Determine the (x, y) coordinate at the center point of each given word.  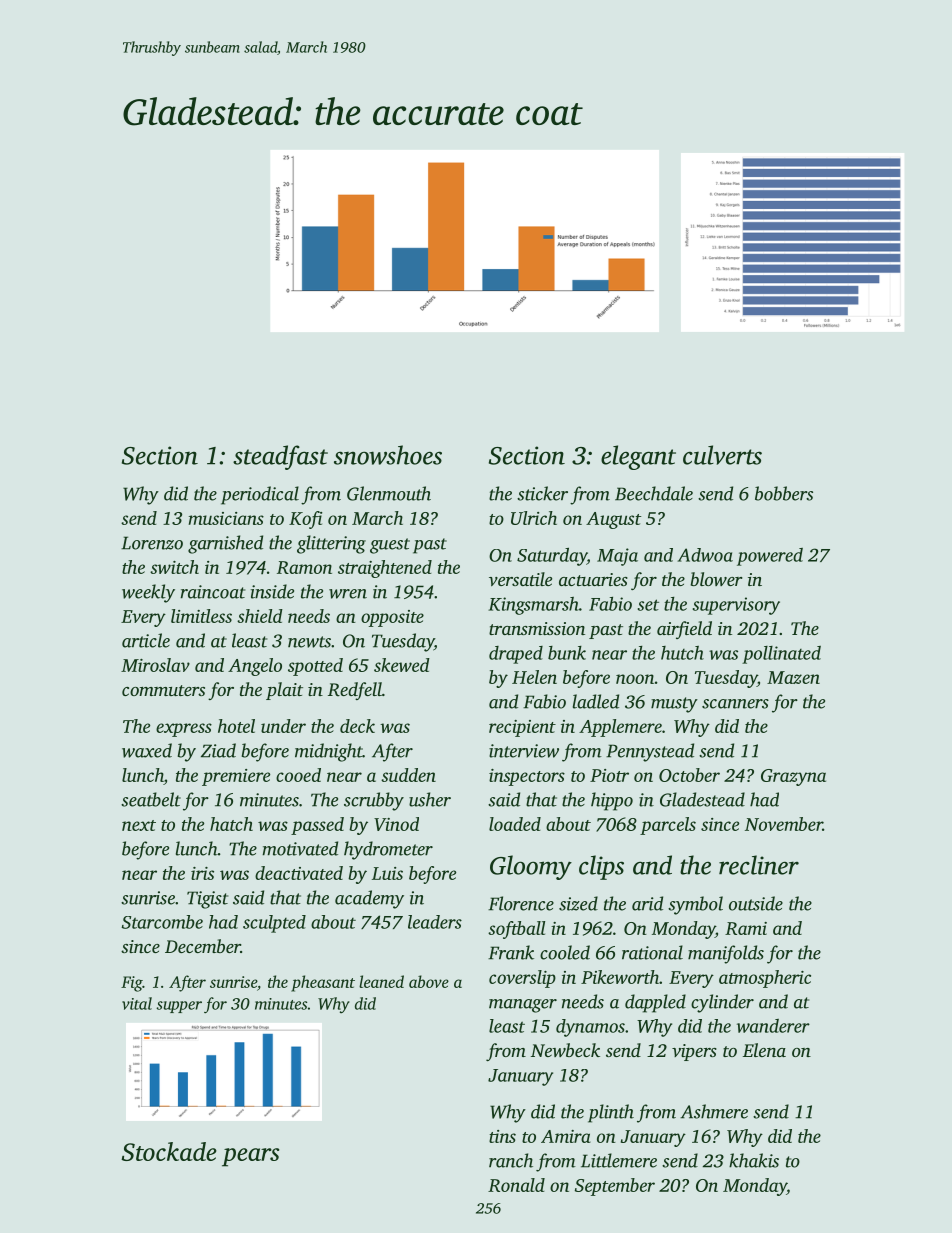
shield (260, 616)
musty (674, 705)
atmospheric (765, 979)
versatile (520, 579)
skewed (402, 665)
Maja (617, 557)
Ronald (516, 1185)
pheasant (323, 983)
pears (250, 1157)
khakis (754, 1160)
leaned (381, 981)
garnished (225, 544)
